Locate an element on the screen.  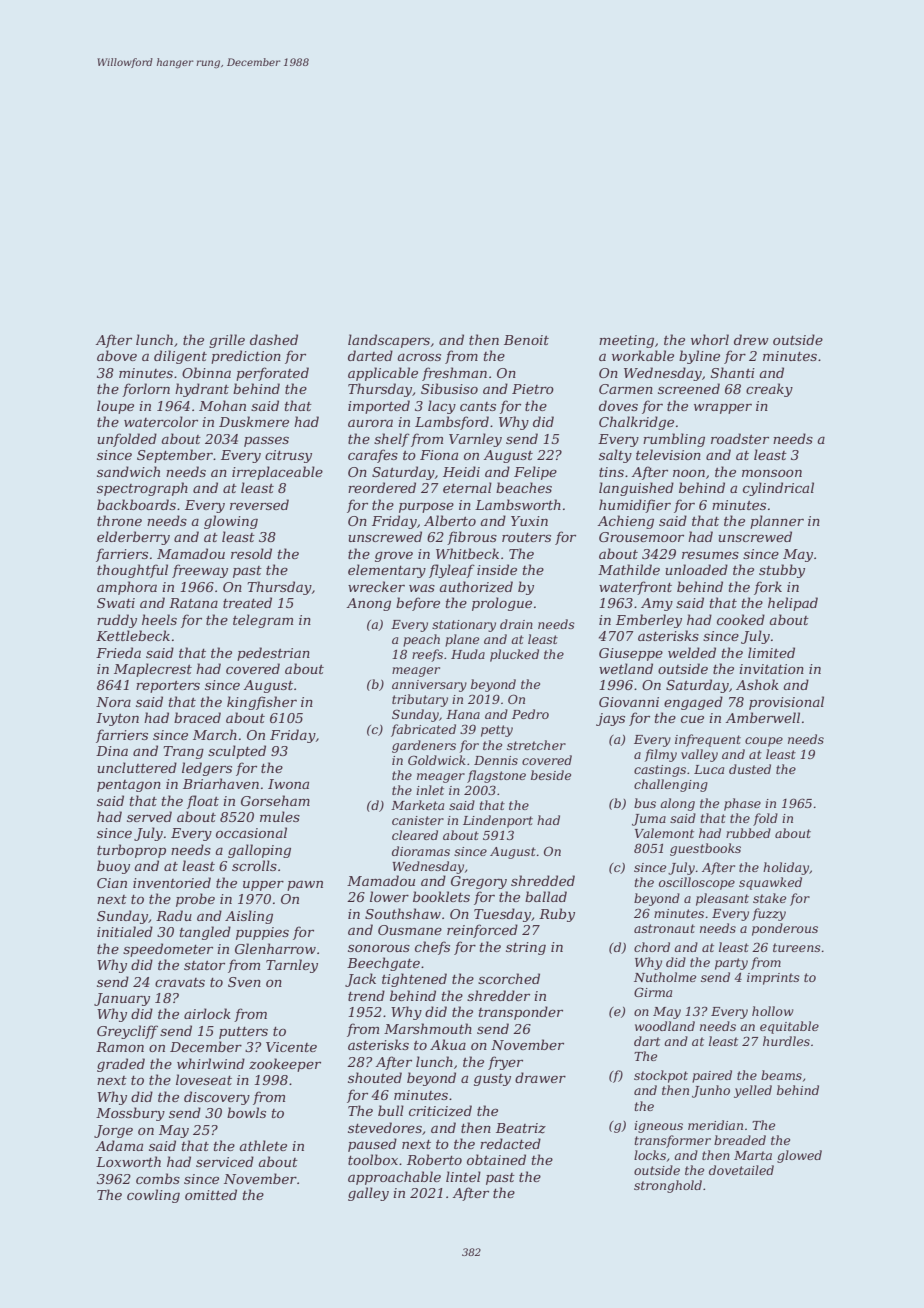
whirlwind is located at coordinates (211, 1063).
